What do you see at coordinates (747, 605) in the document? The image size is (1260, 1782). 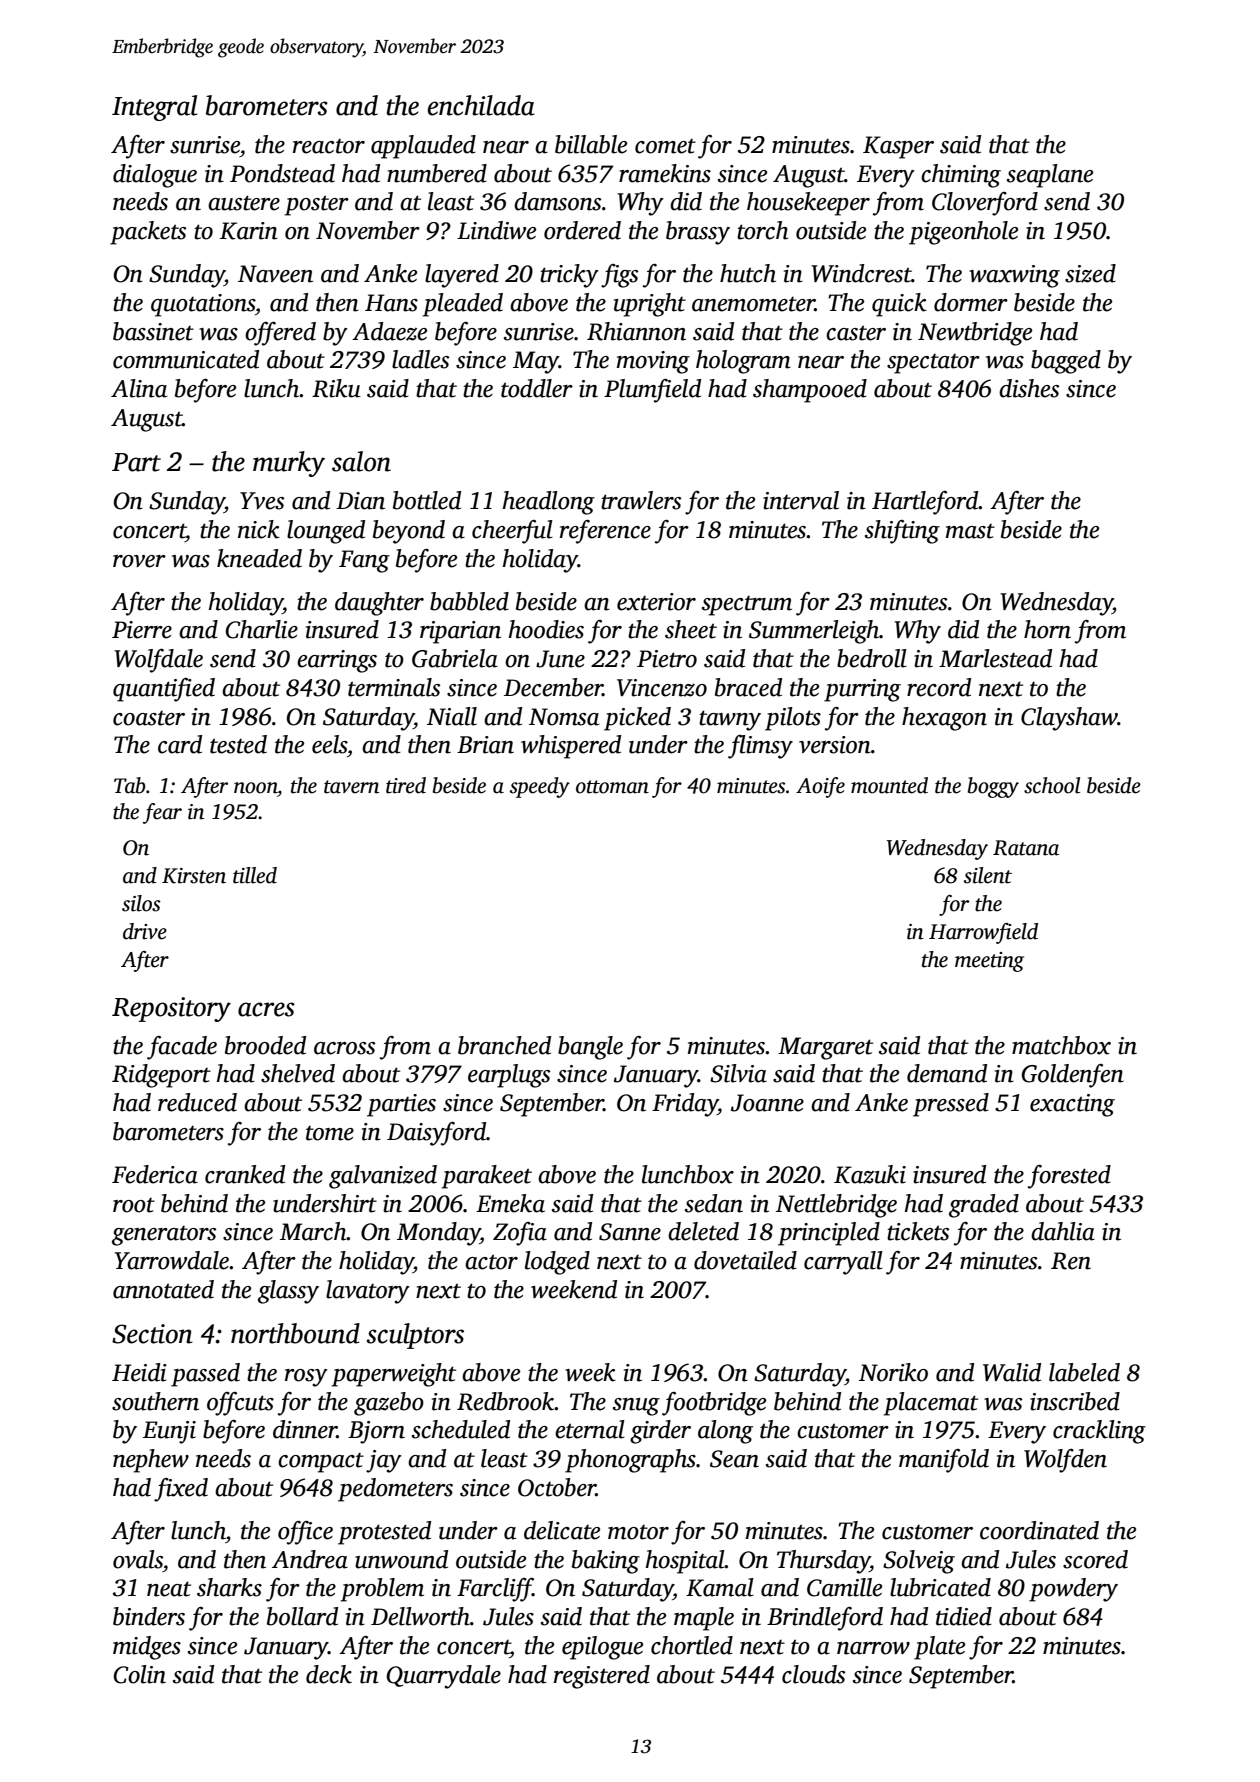 I see `spectrum` at bounding box center [747, 605].
